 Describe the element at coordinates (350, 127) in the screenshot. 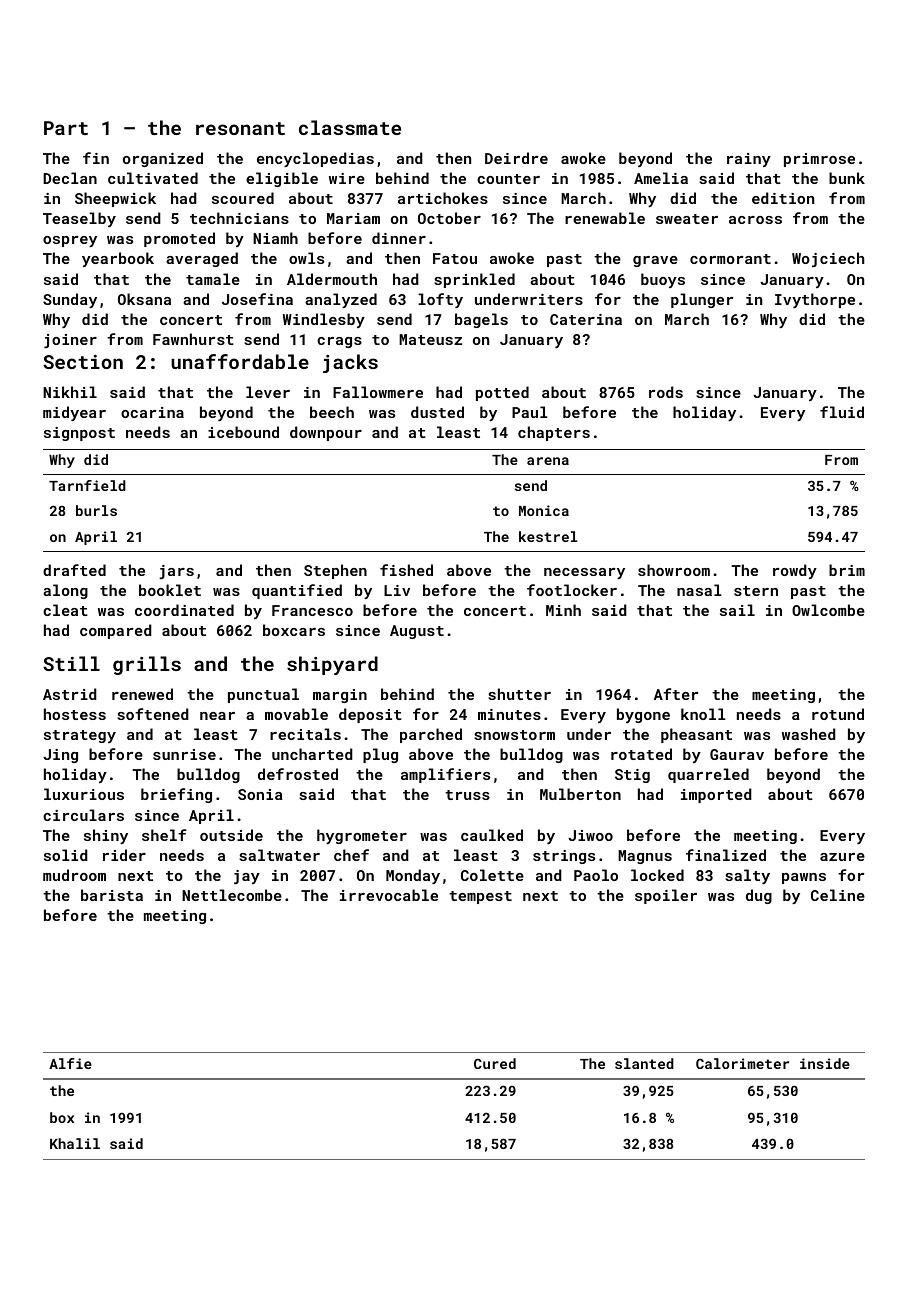

I see `classmate` at that location.
